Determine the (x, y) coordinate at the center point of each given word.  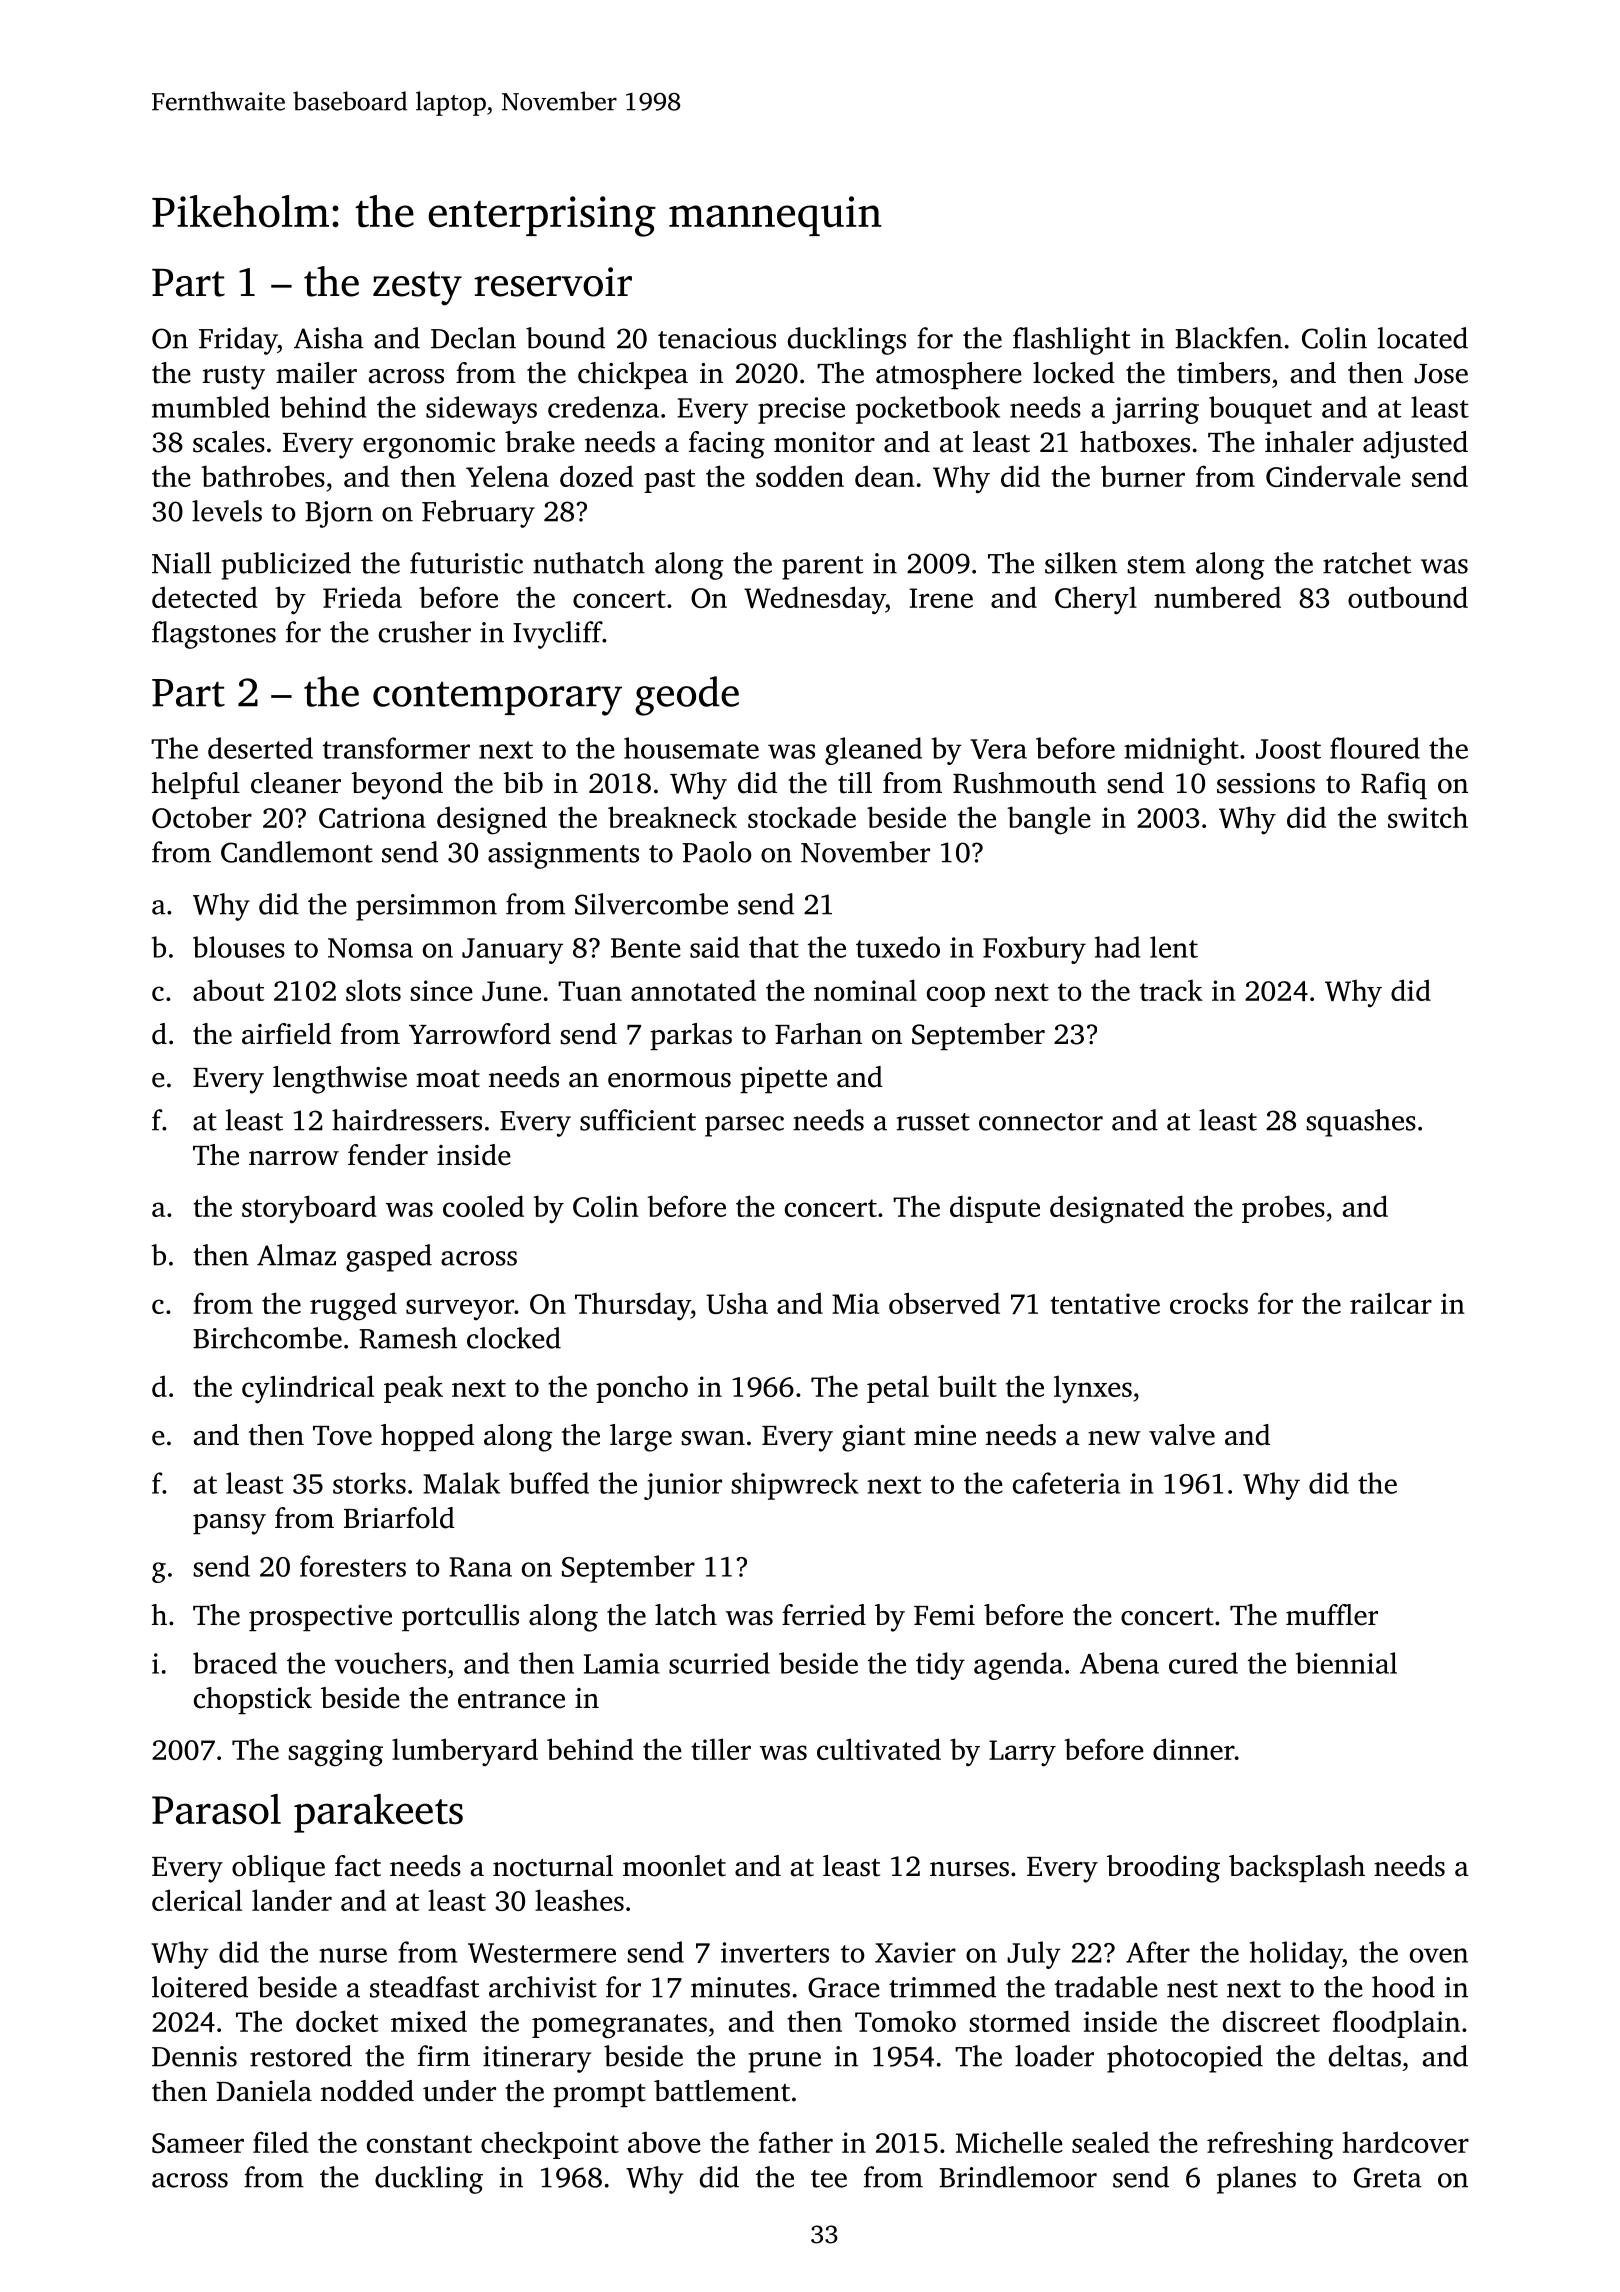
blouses (239, 947)
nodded (367, 2091)
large (641, 1438)
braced (235, 1663)
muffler (1332, 1615)
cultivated (879, 1749)
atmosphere (949, 375)
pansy (229, 1524)
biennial (1346, 1663)
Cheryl (1096, 600)
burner (1143, 476)
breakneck (672, 817)
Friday (238, 341)
